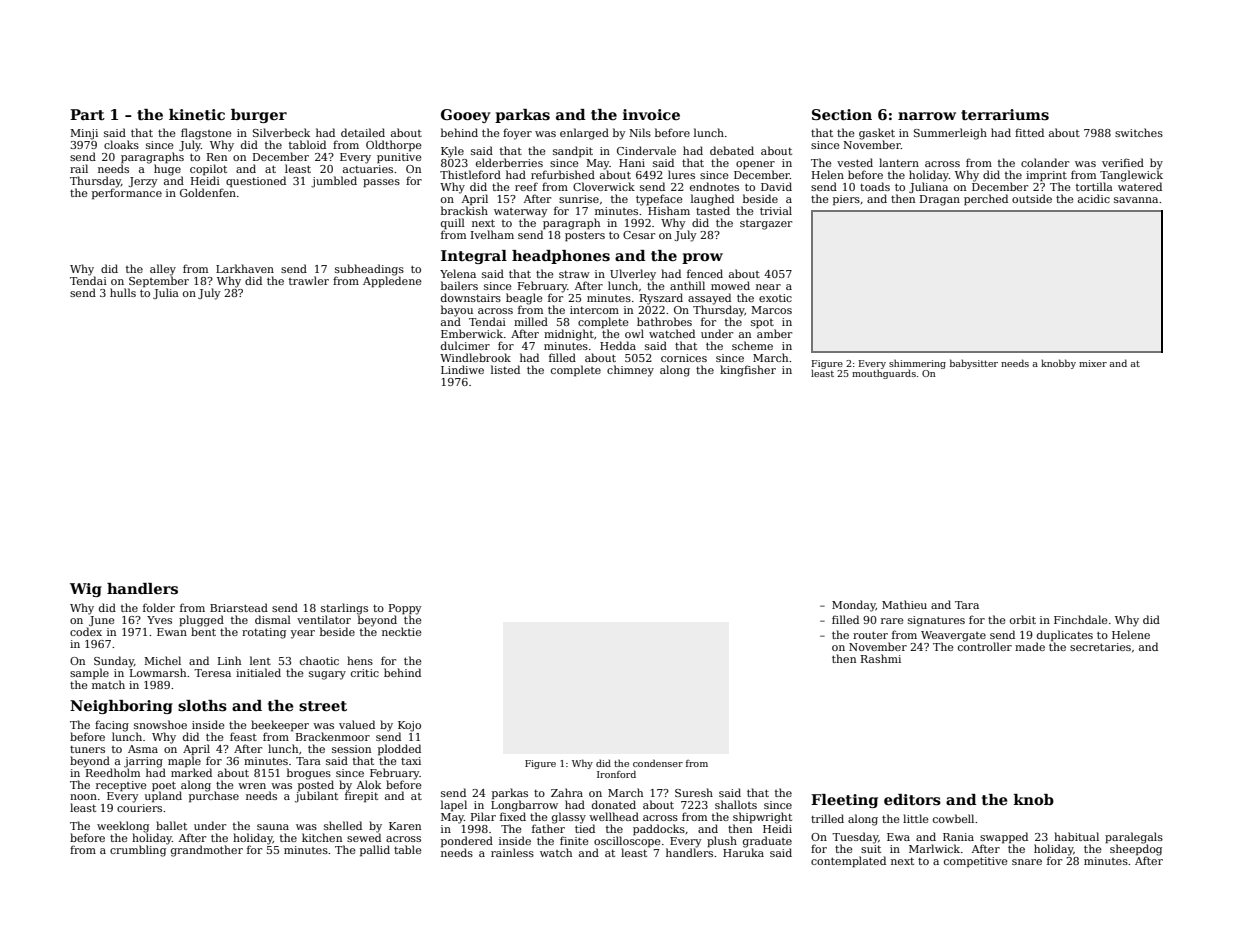 This image has width=1233, height=952. I want to click on Cesar, so click(639, 235).
